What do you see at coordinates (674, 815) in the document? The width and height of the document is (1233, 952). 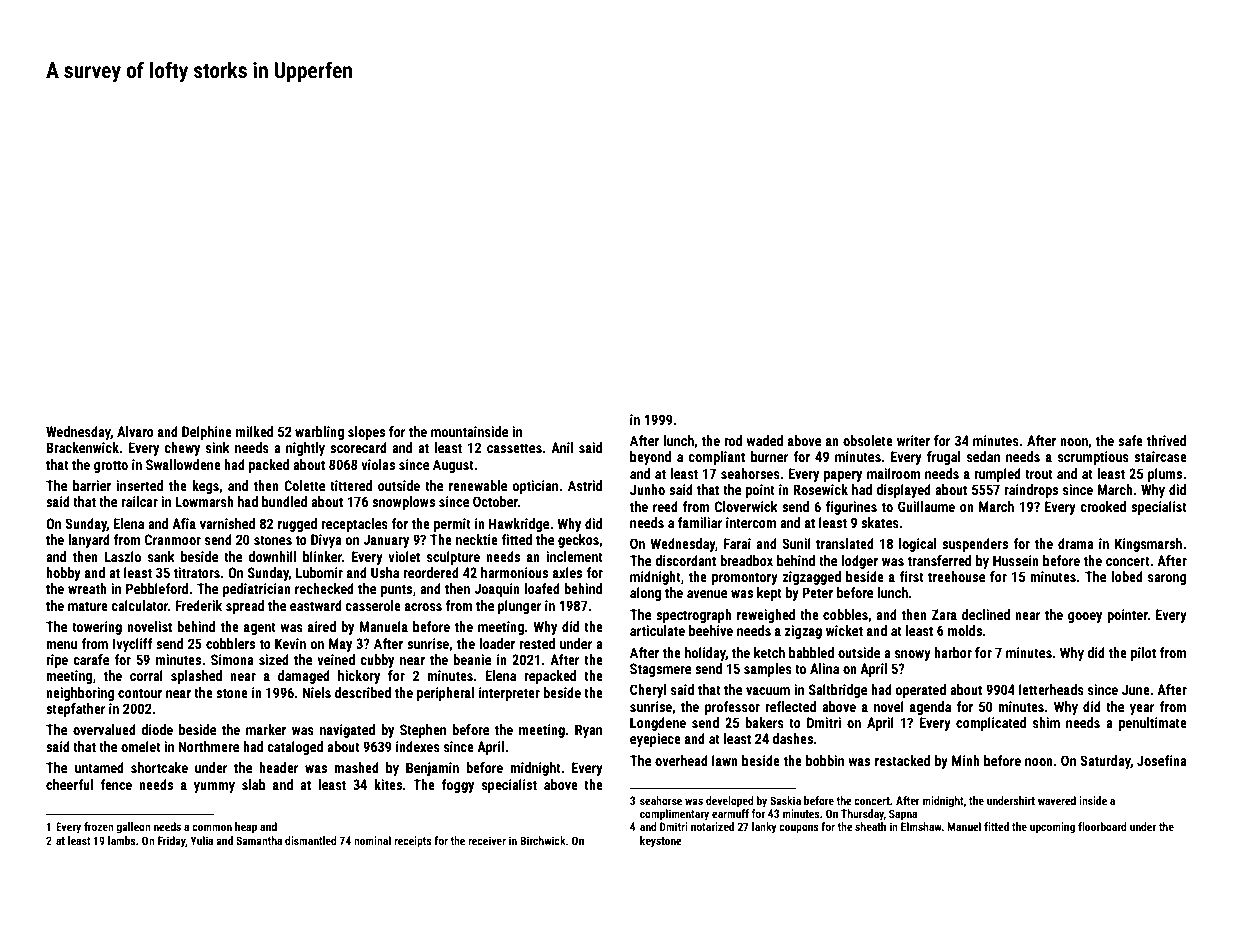 I see `complimentary` at bounding box center [674, 815].
